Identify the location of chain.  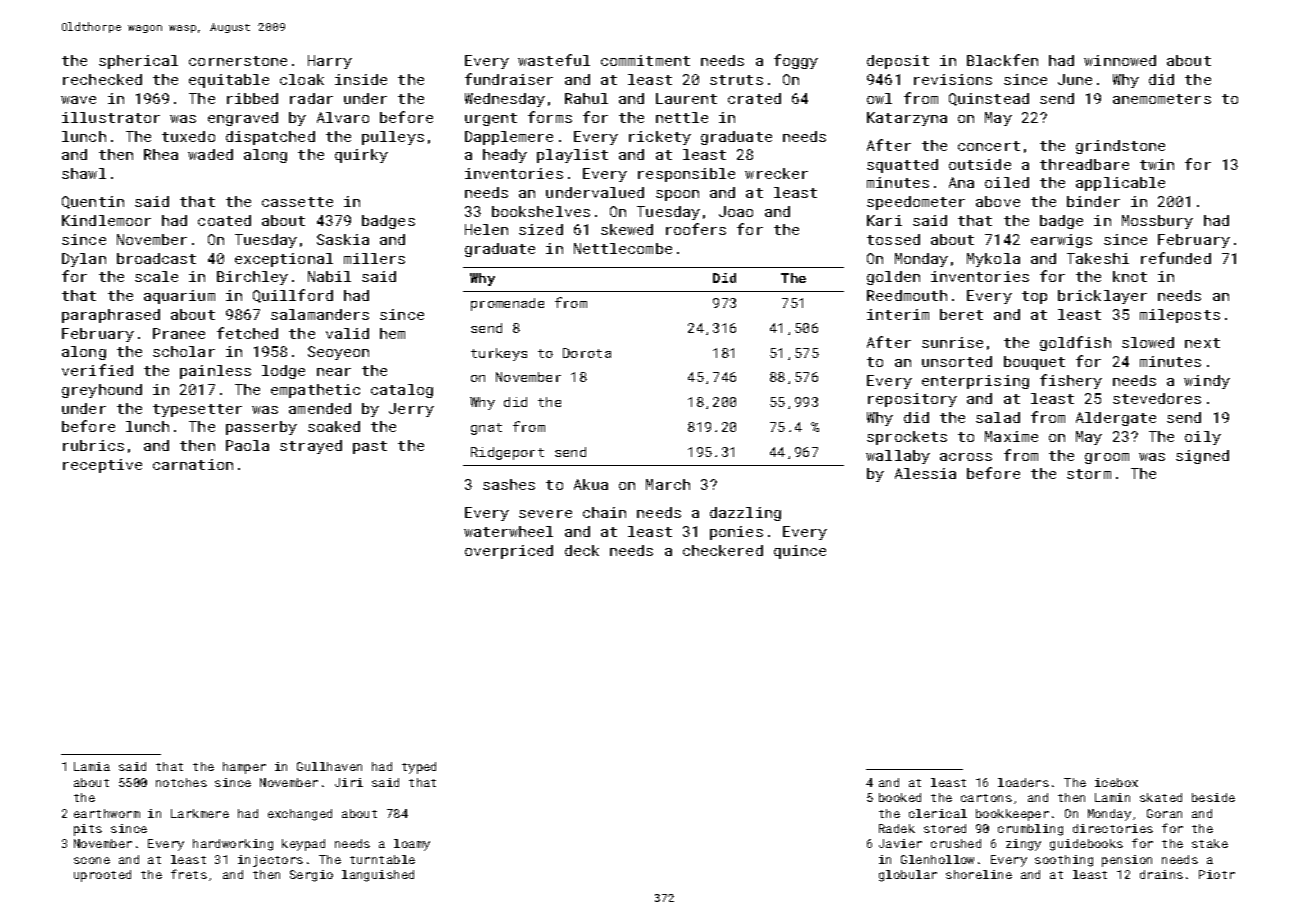
(604, 512).
